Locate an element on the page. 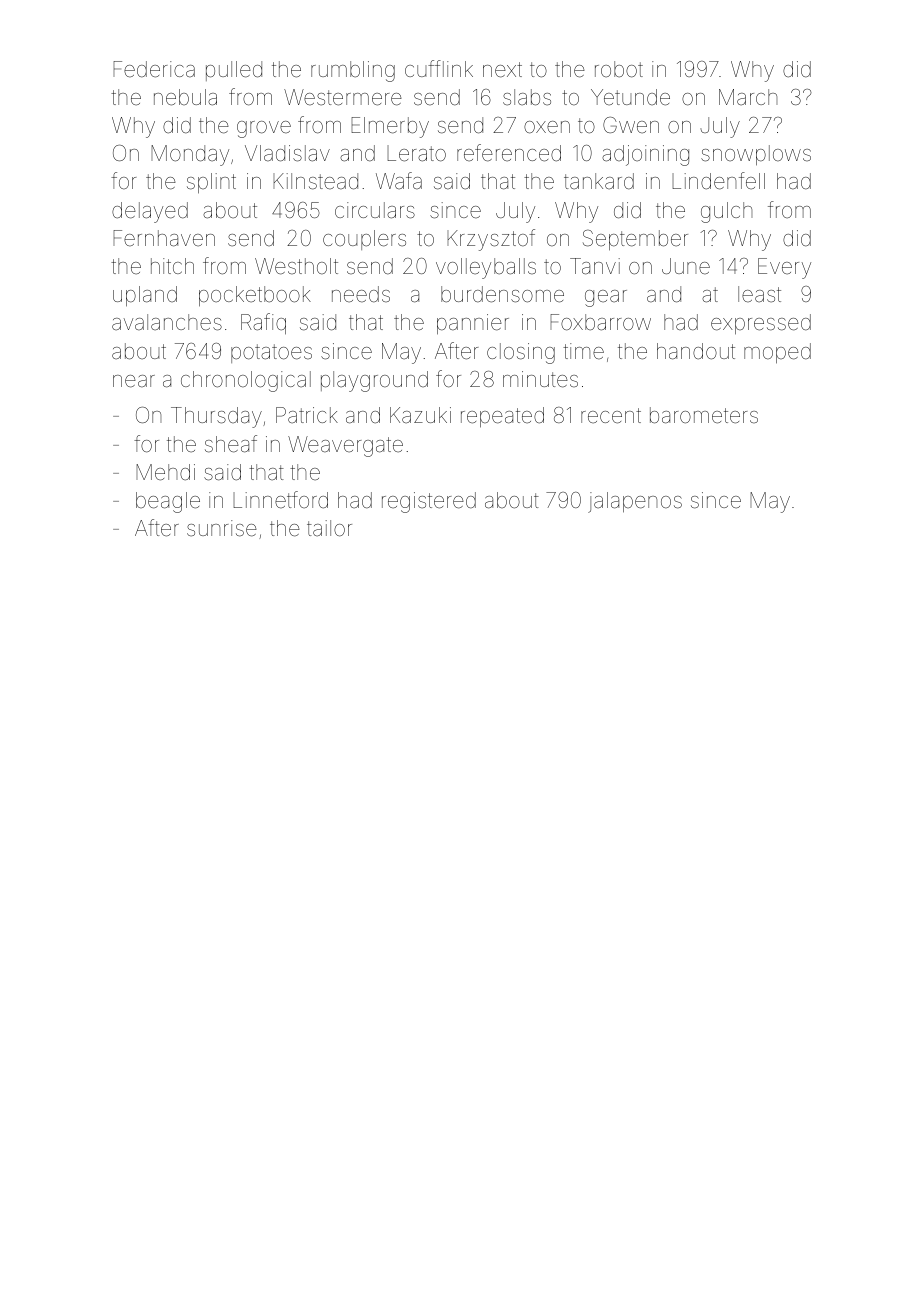 Image resolution: width=924 pixels, height=1311 pixels. Westholt is located at coordinates (296, 266).
